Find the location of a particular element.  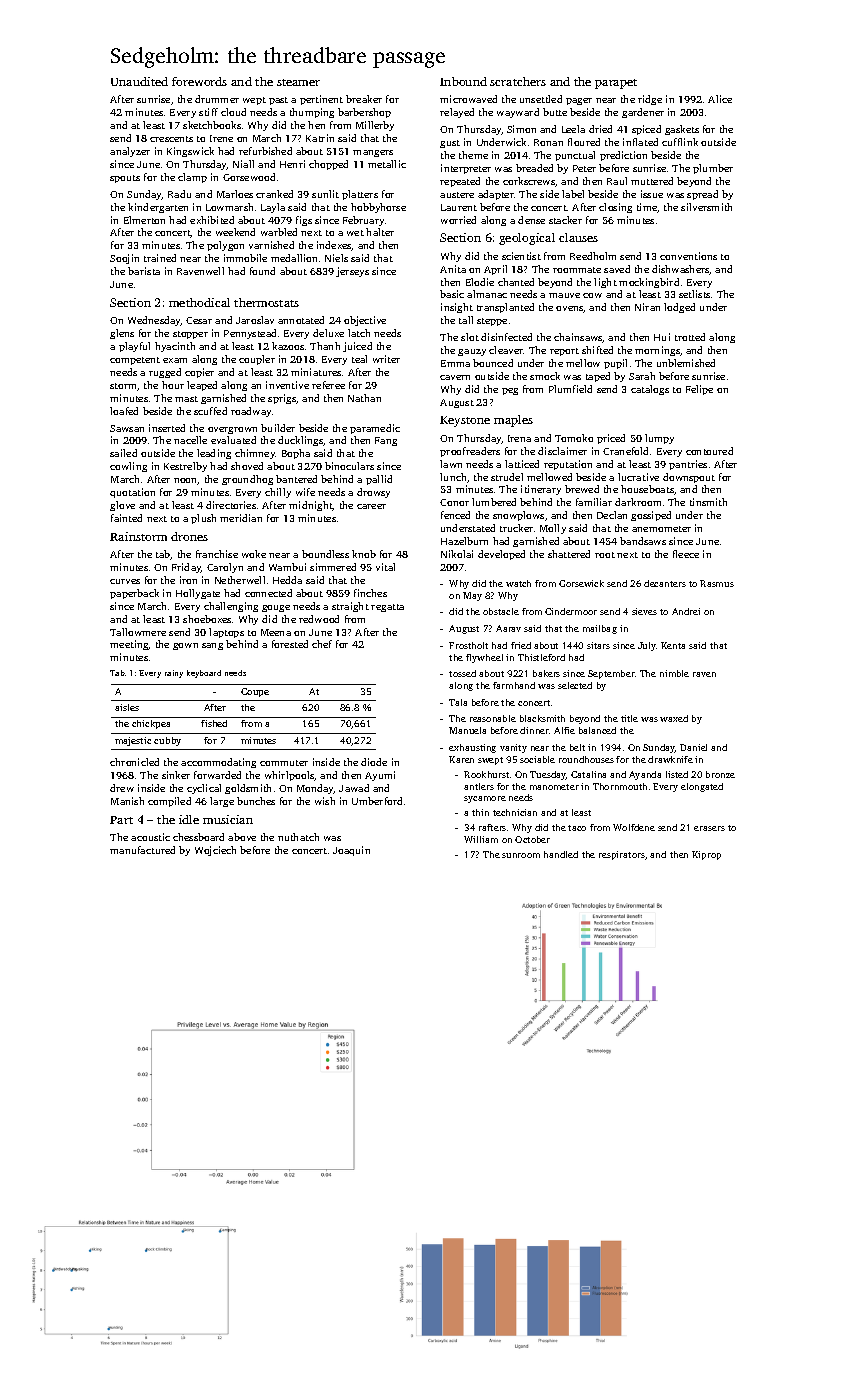

analyzer is located at coordinates (130, 152).
